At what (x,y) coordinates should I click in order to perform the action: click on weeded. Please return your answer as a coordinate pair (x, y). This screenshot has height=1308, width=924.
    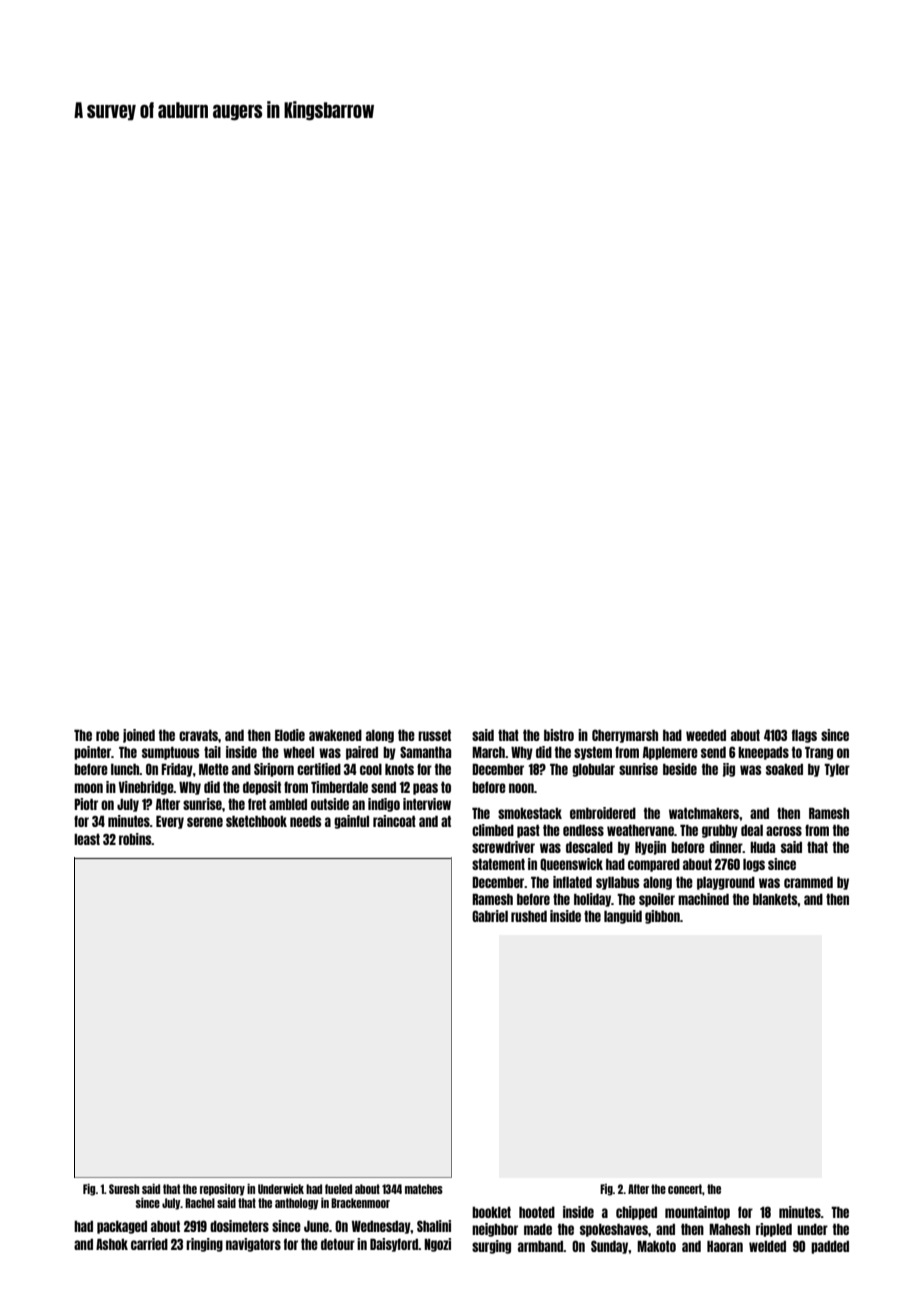
    Looking at the image, I should click on (706, 735).
